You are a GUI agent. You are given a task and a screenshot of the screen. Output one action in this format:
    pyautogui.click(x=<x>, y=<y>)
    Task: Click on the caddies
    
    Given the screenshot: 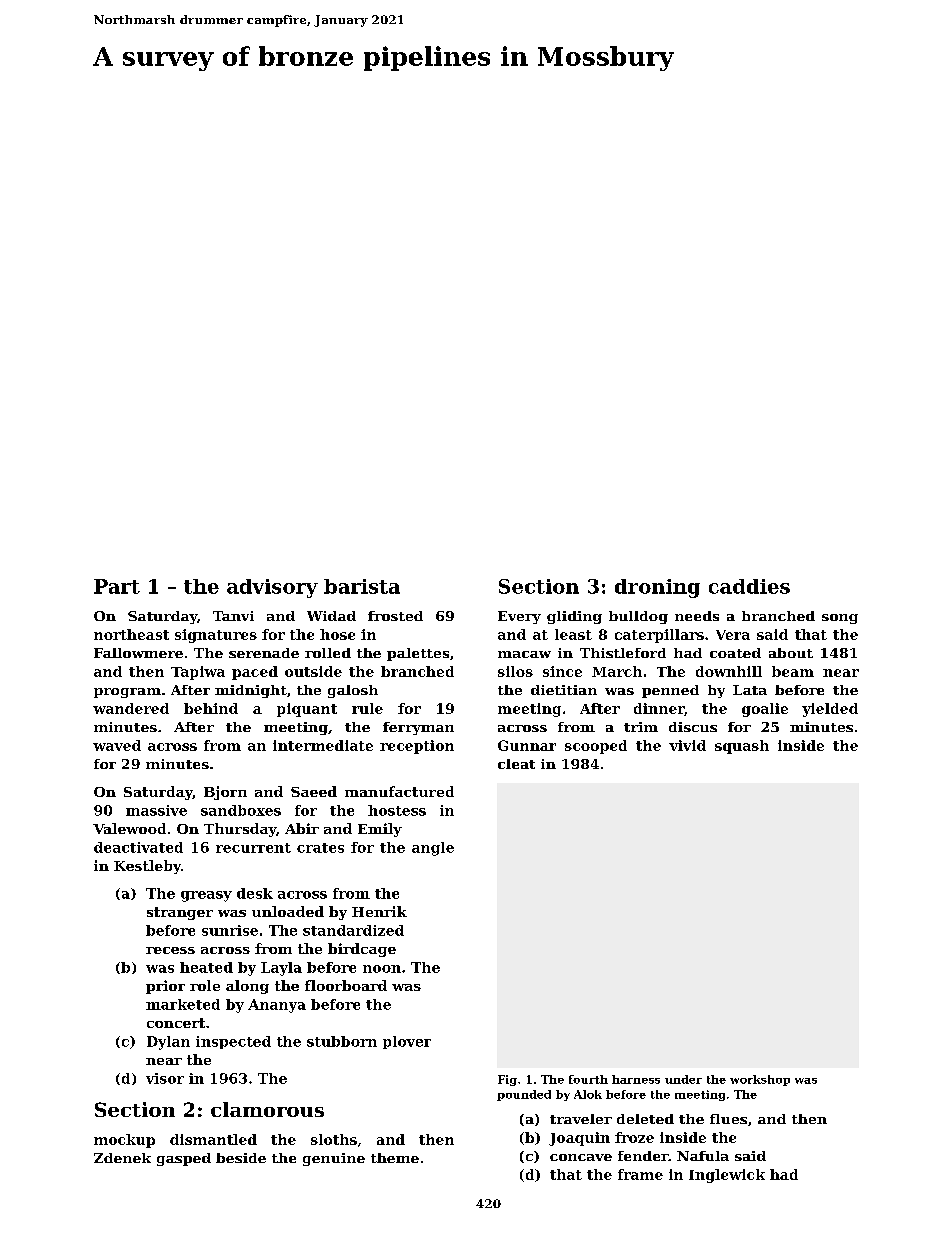 What is the action you would take?
    pyautogui.click(x=749, y=586)
